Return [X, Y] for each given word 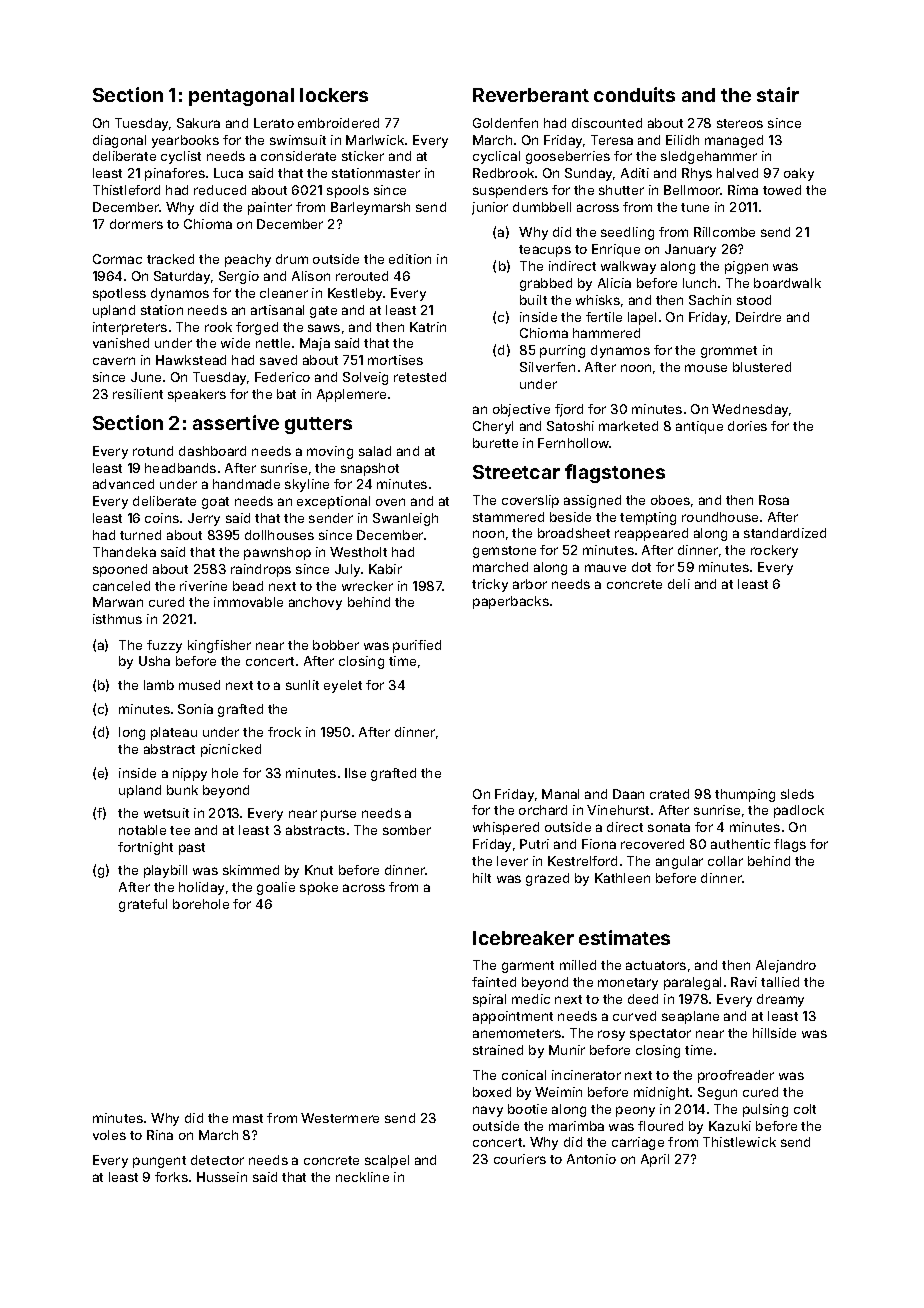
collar [725, 861]
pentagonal [241, 97]
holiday [201, 888]
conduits [634, 94]
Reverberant [531, 95]
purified [417, 646]
